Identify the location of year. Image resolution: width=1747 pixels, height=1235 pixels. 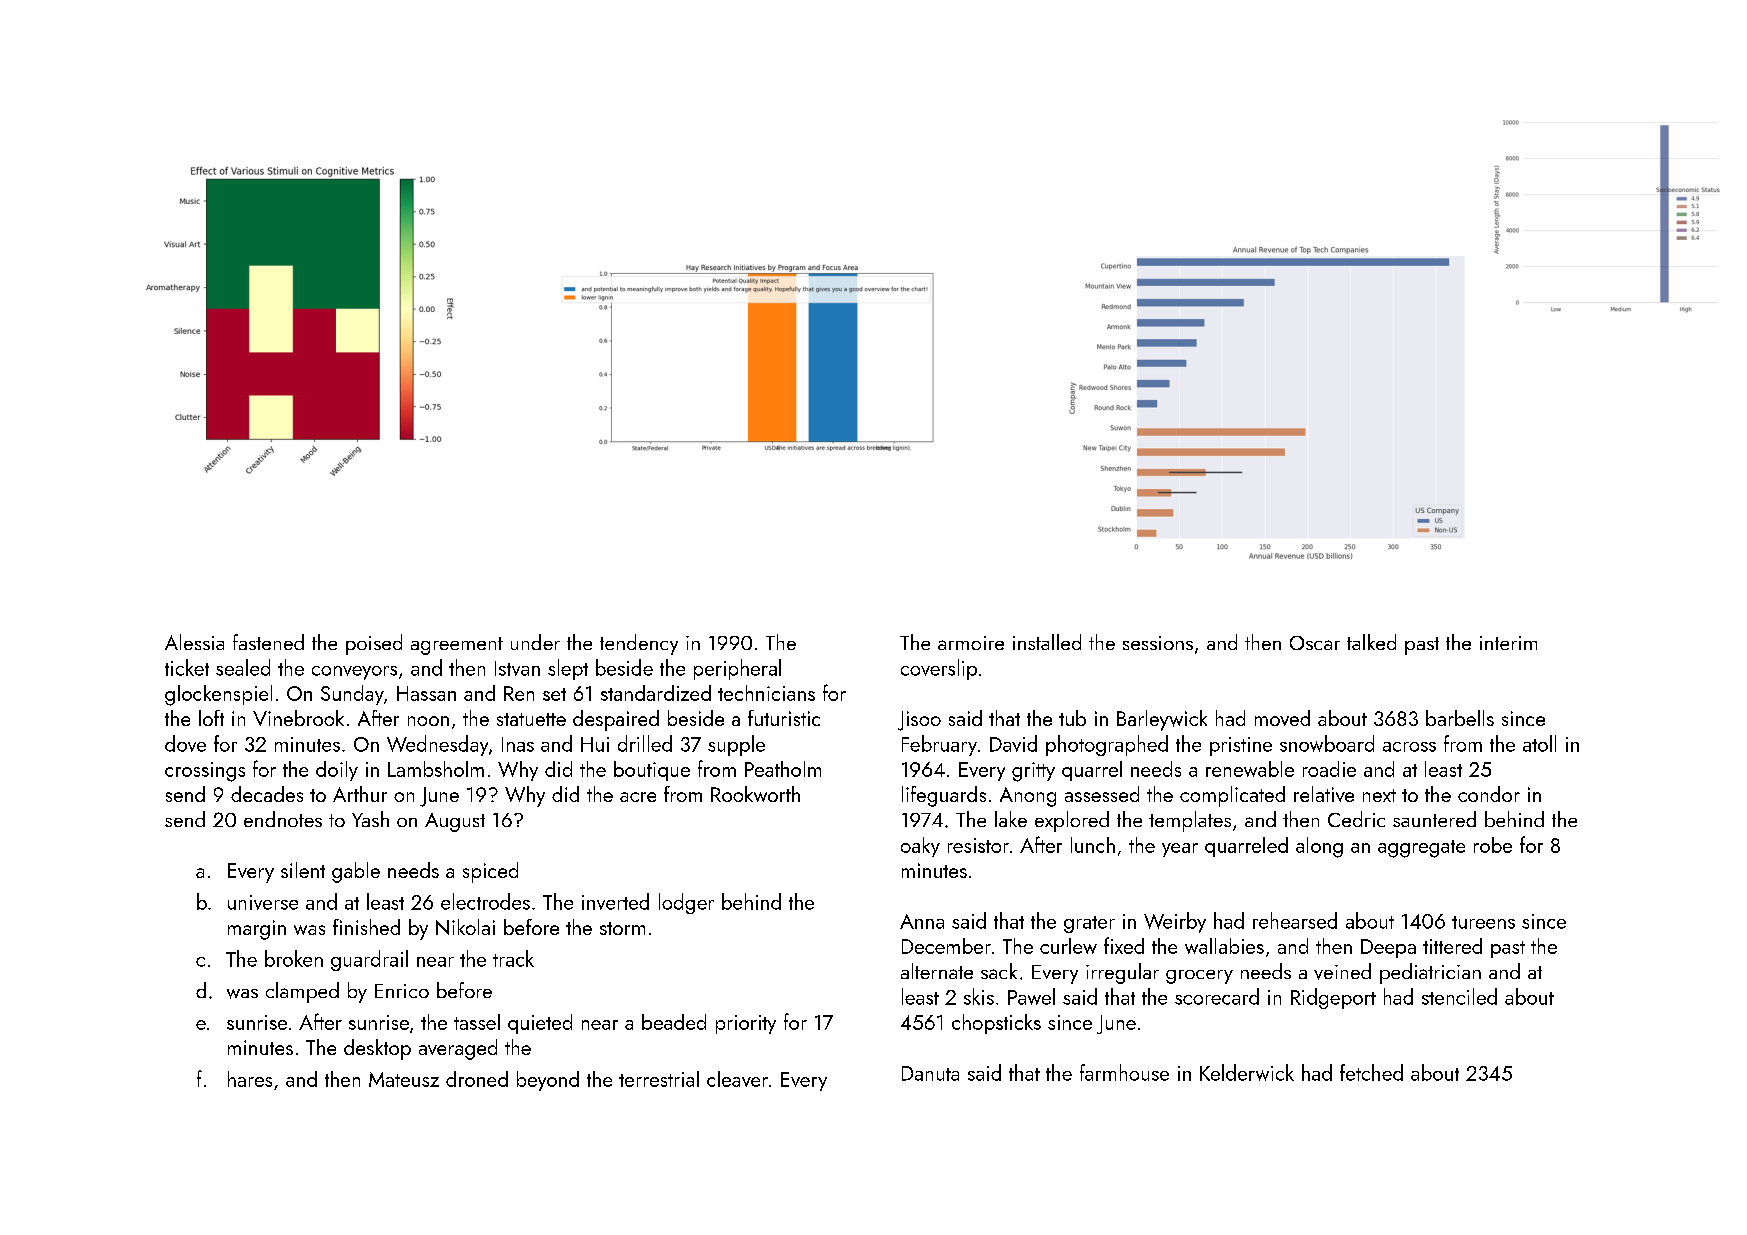
(1180, 850).
